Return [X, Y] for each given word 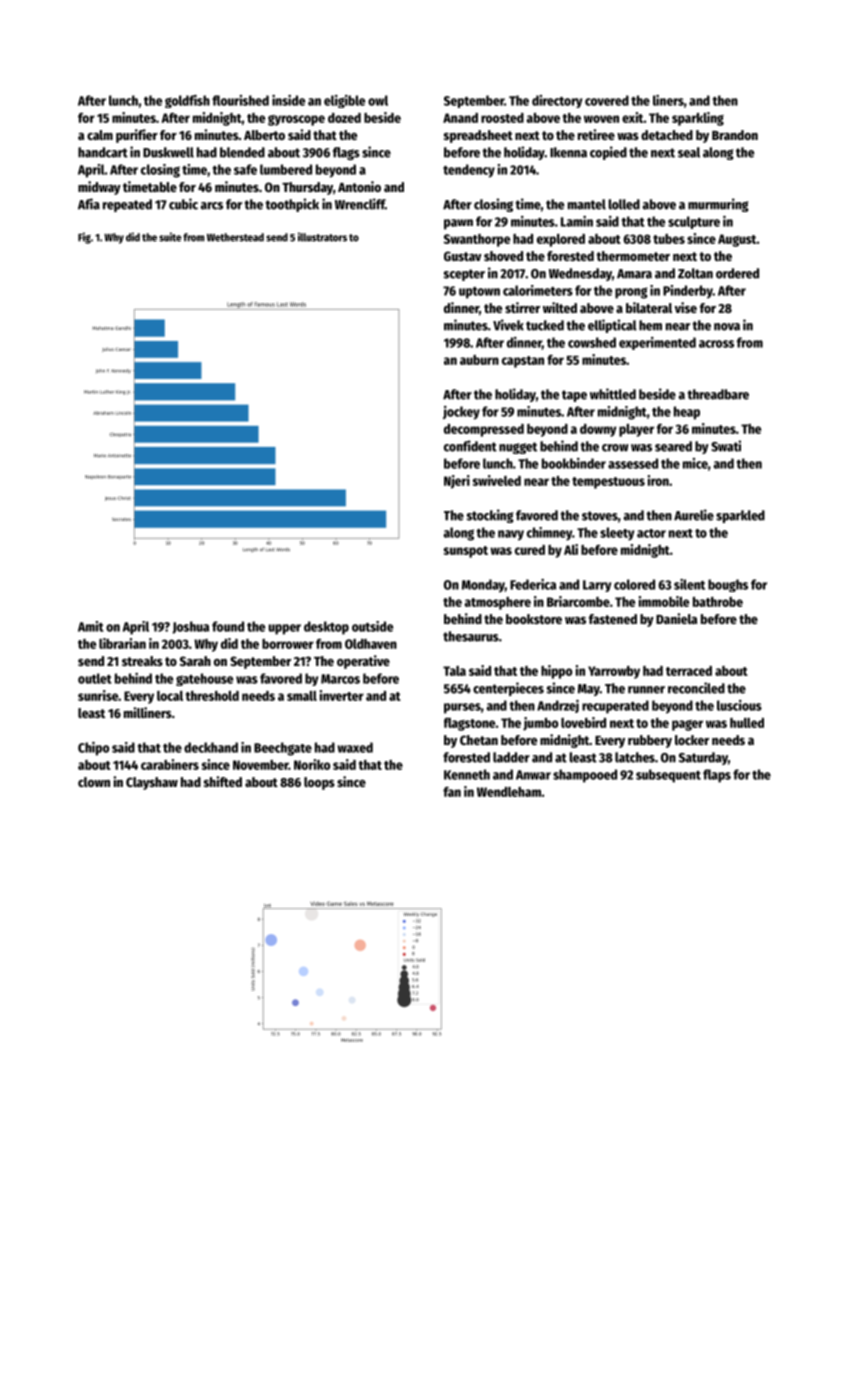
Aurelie [694, 515]
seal [689, 152]
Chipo [93, 749]
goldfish [187, 101]
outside [372, 626]
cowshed [592, 342]
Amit [91, 626]
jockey [461, 413]
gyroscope [296, 120]
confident [470, 446]
